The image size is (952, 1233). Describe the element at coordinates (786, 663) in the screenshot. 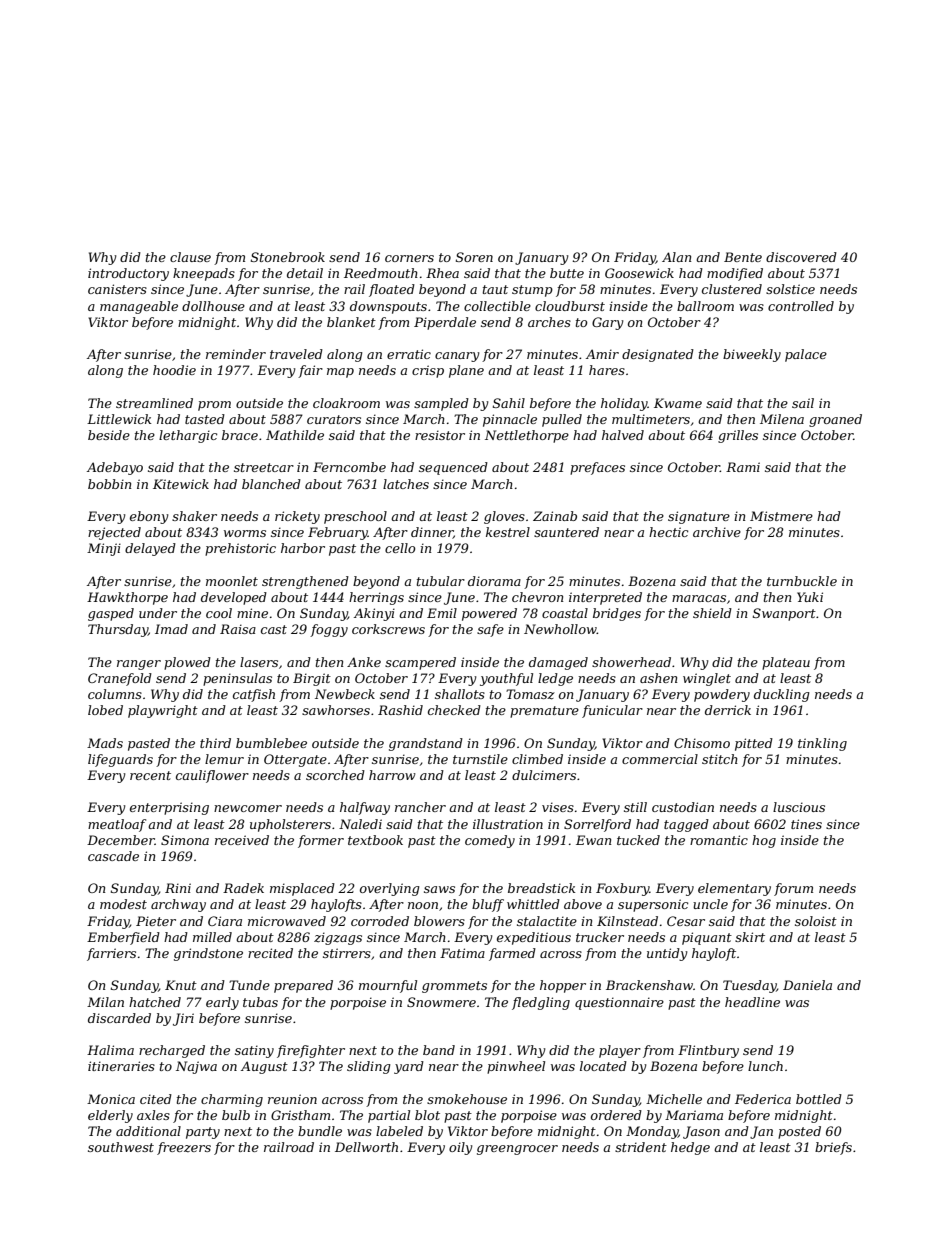

I see `plateau` at that location.
